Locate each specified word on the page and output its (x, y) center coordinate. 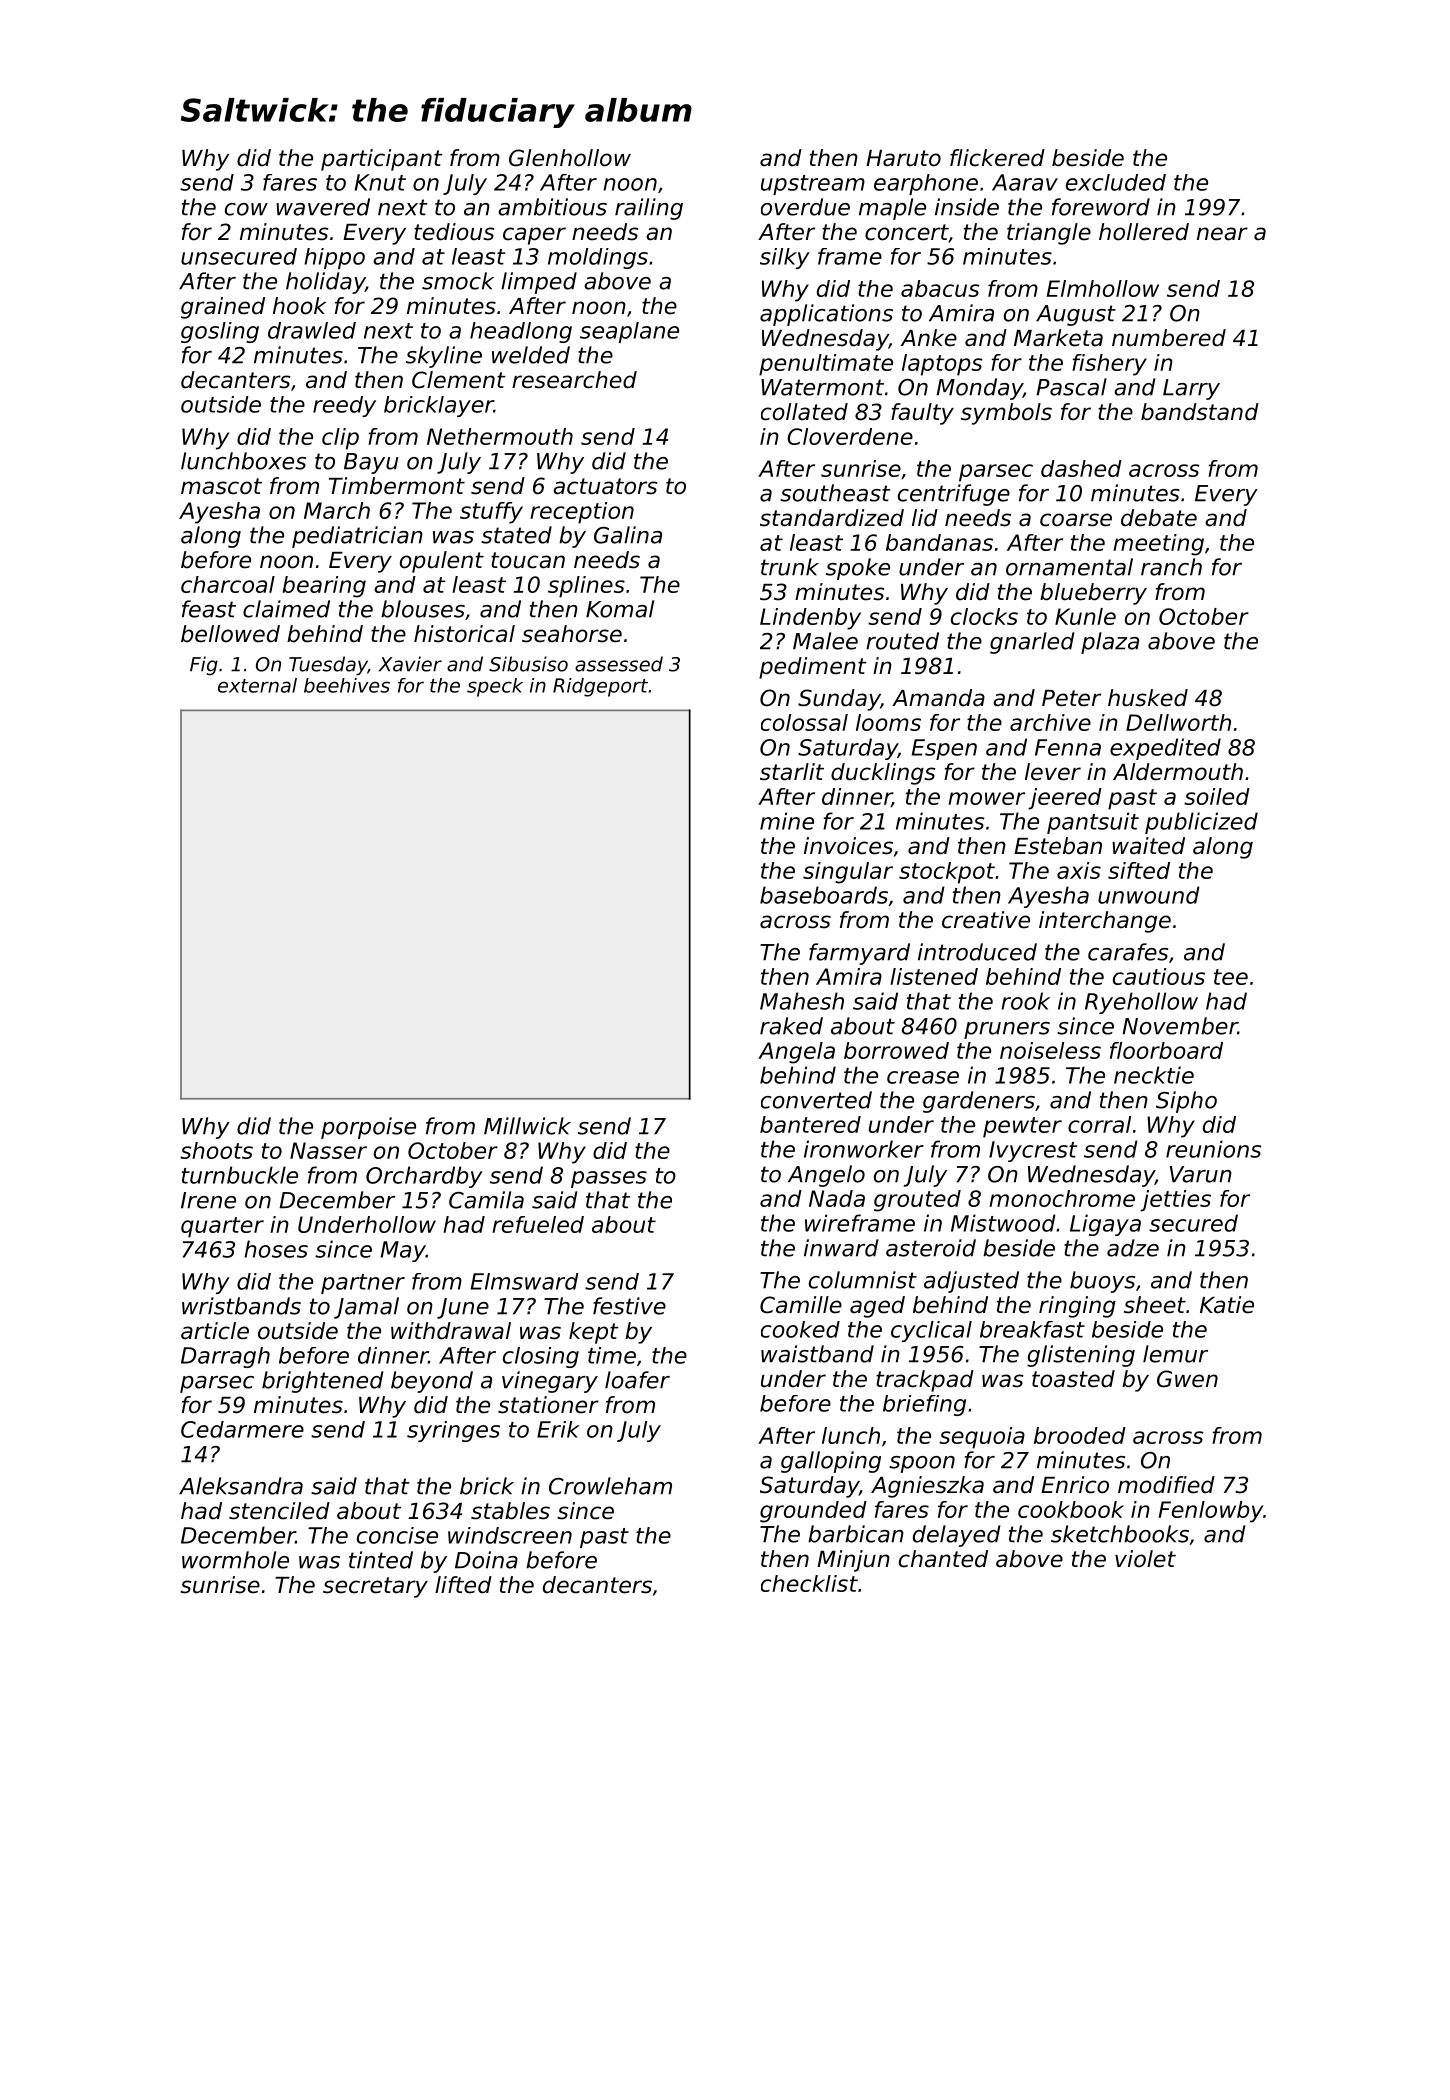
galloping (831, 1462)
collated (804, 412)
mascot (221, 486)
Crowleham (610, 1486)
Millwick (527, 1126)
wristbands (241, 1306)
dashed (1081, 468)
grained (223, 308)
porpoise (368, 1128)
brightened (322, 1382)
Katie (1227, 1305)
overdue (805, 207)
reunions (1213, 1149)
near (1222, 234)
